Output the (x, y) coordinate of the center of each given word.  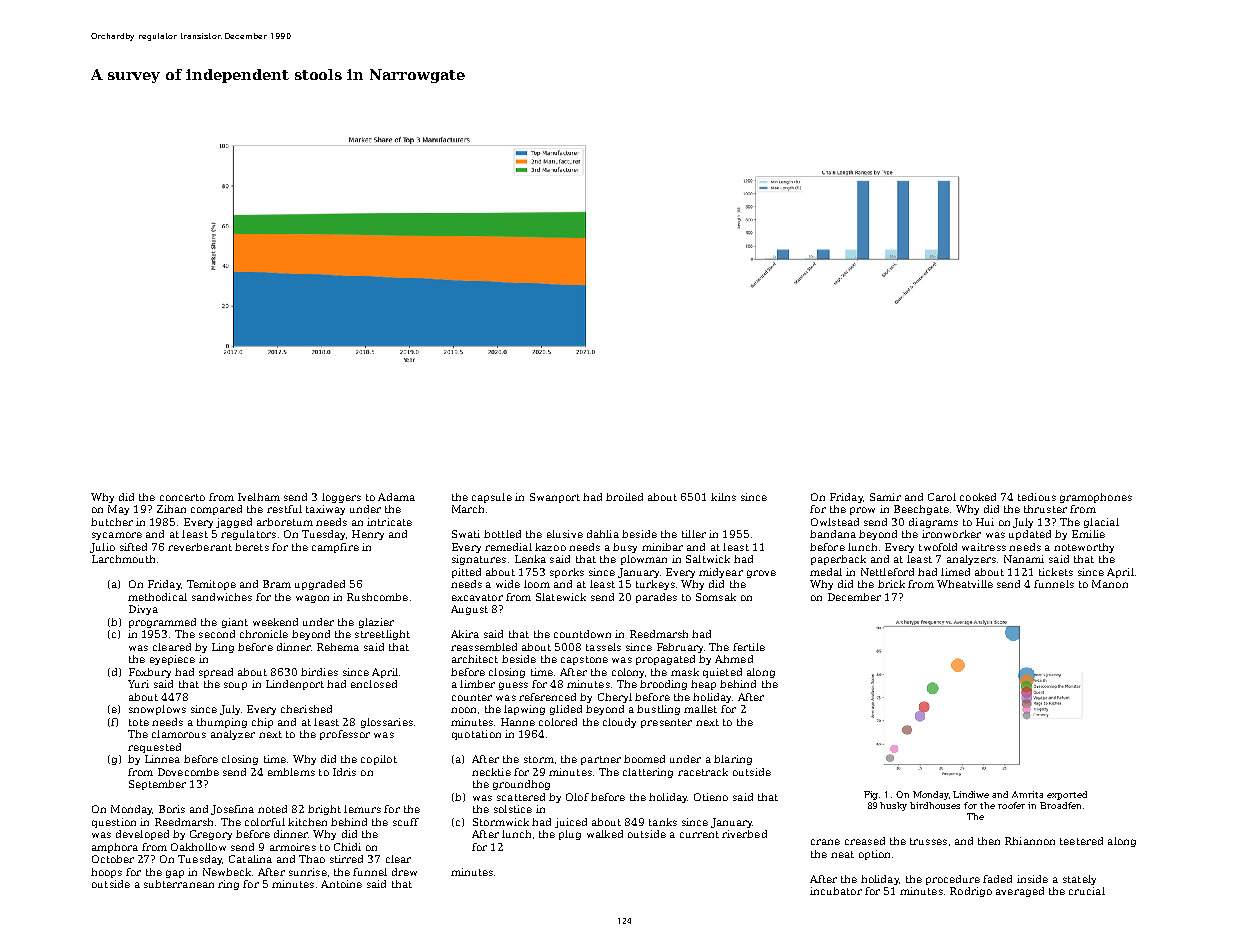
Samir (885, 497)
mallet (700, 709)
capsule (492, 498)
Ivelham (259, 497)
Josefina (232, 810)
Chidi (347, 847)
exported (1067, 795)
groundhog (521, 785)
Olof (577, 797)
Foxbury (150, 673)
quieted (722, 673)
